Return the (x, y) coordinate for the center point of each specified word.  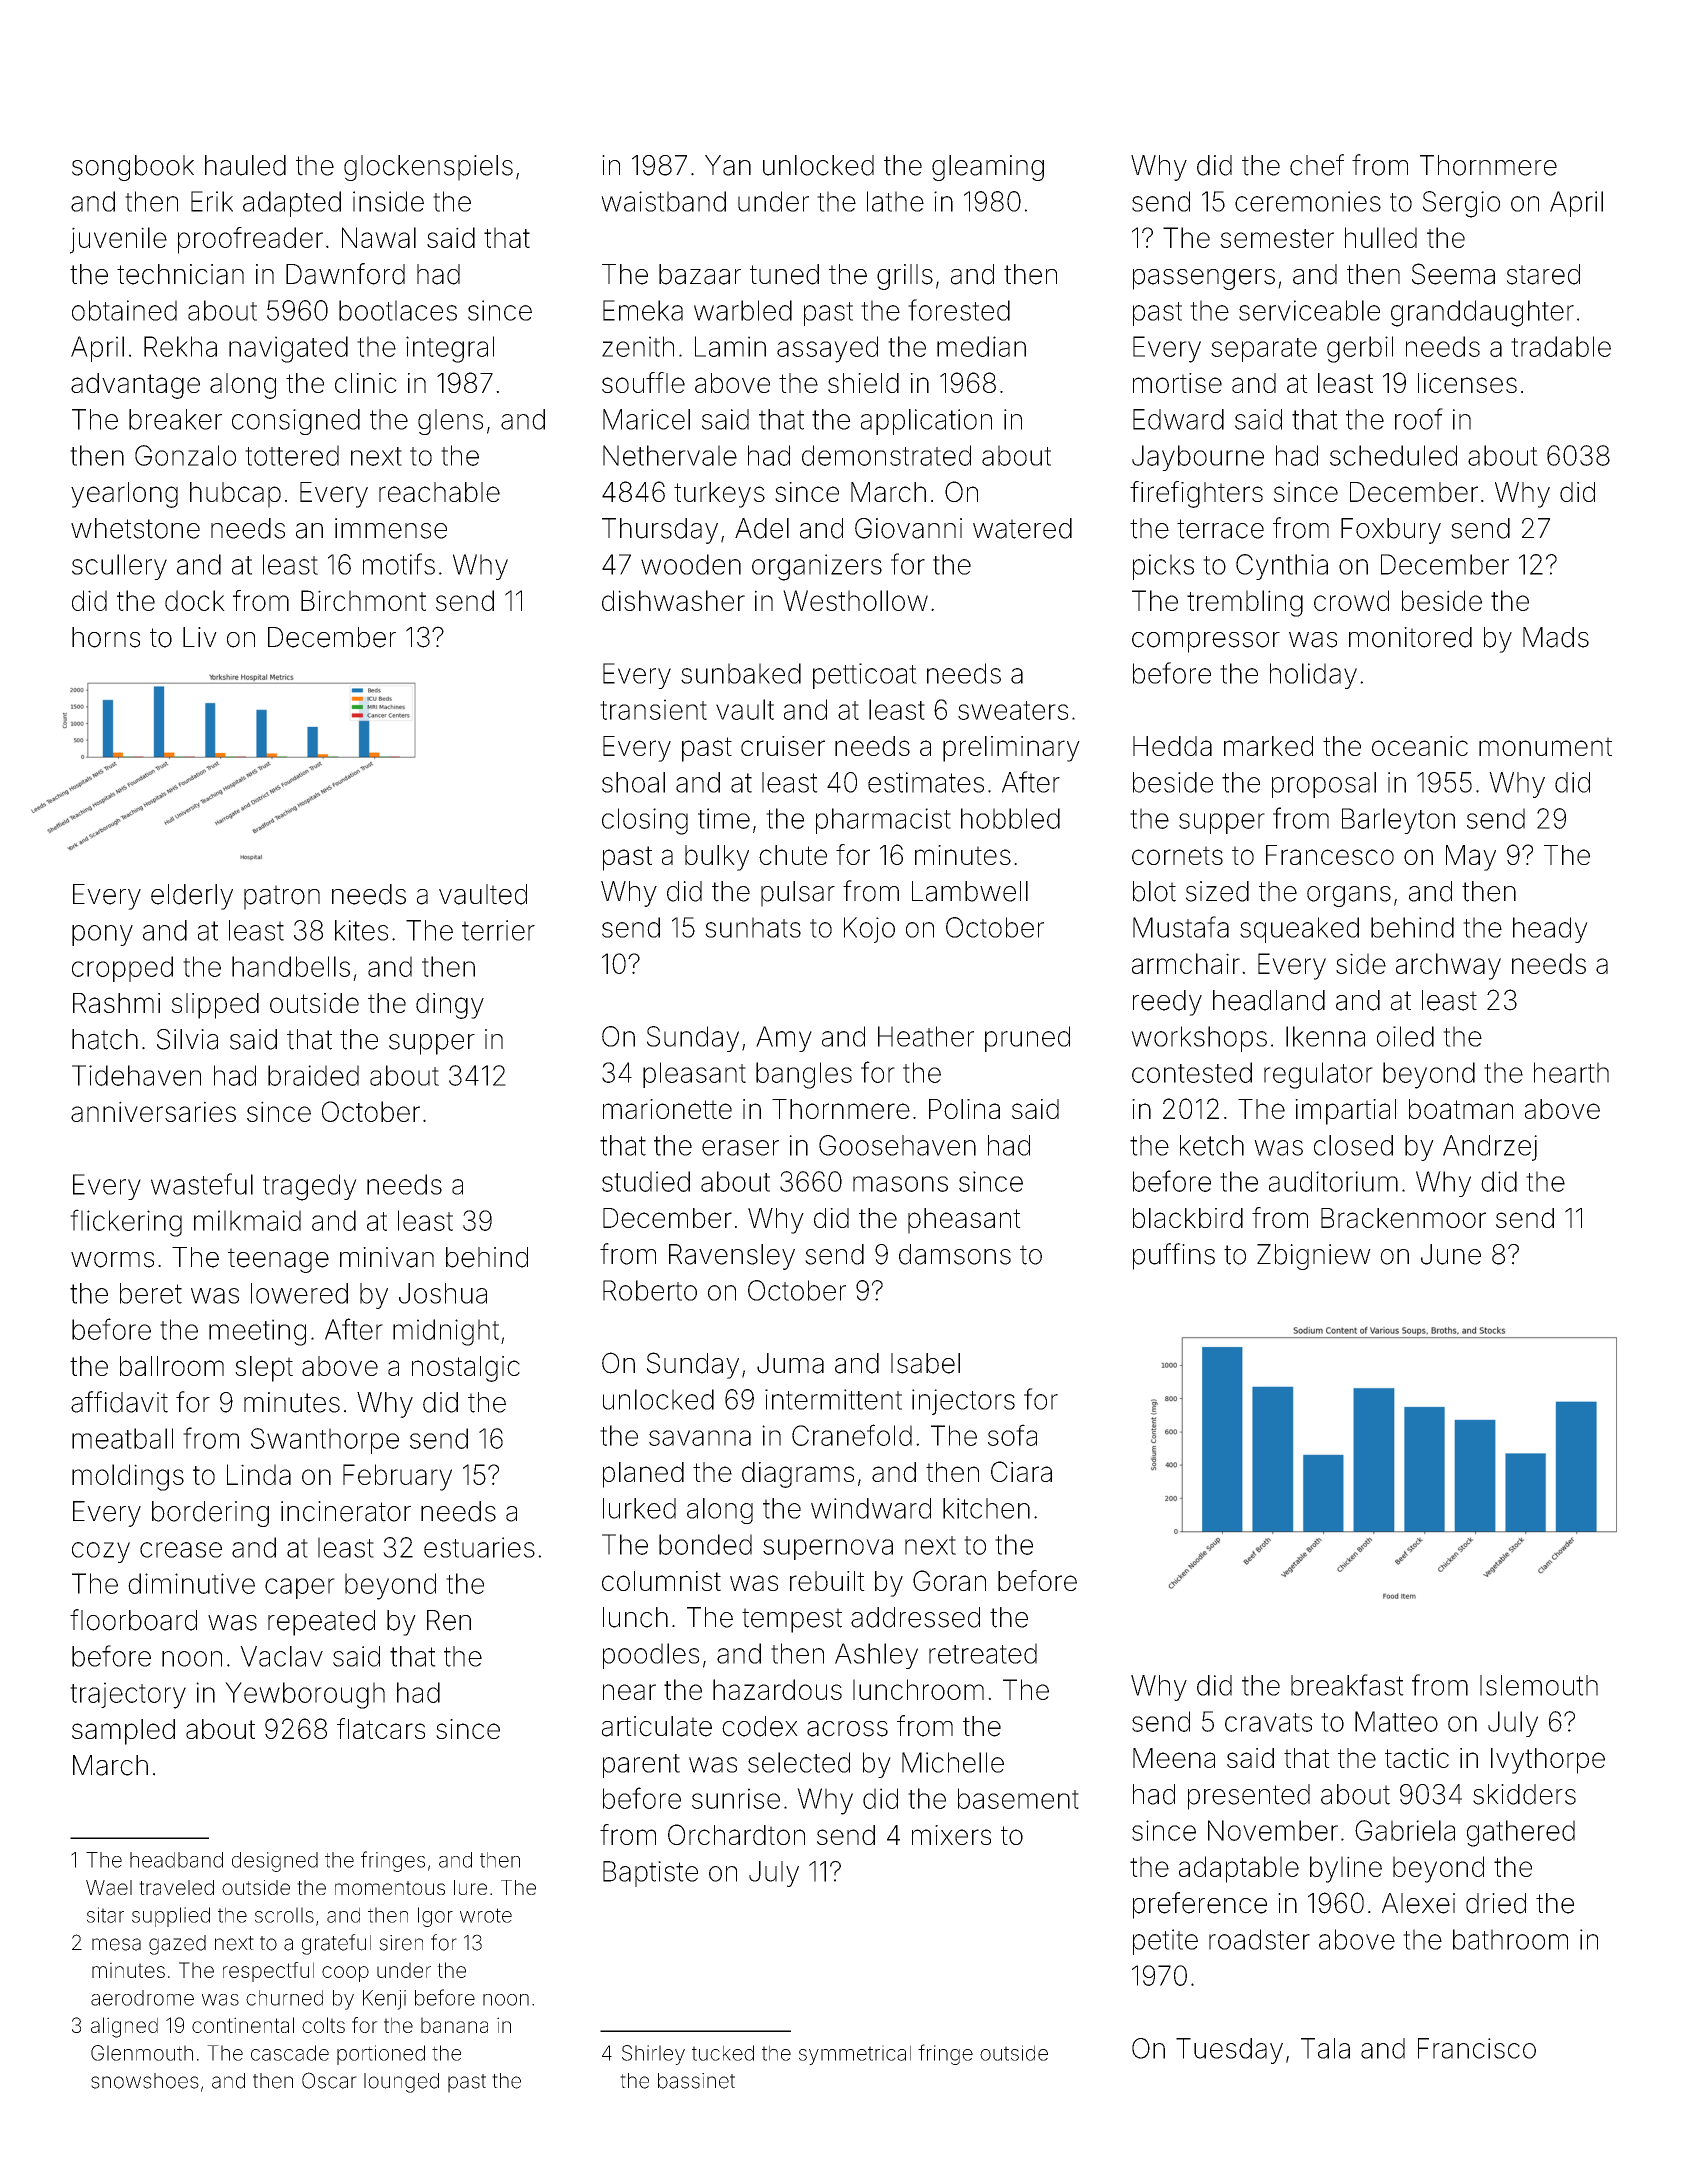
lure (470, 1887)
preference (1200, 1905)
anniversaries (153, 1111)
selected (799, 1762)
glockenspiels (428, 168)
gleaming (988, 168)
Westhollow (855, 600)
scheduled (1393, 455)
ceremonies (1308, 201)
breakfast (1347, 1685)
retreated (983, 1653)
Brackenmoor (1403, 1218)
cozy (101, 1552)
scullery (119, 567)
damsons (955, 1254)
